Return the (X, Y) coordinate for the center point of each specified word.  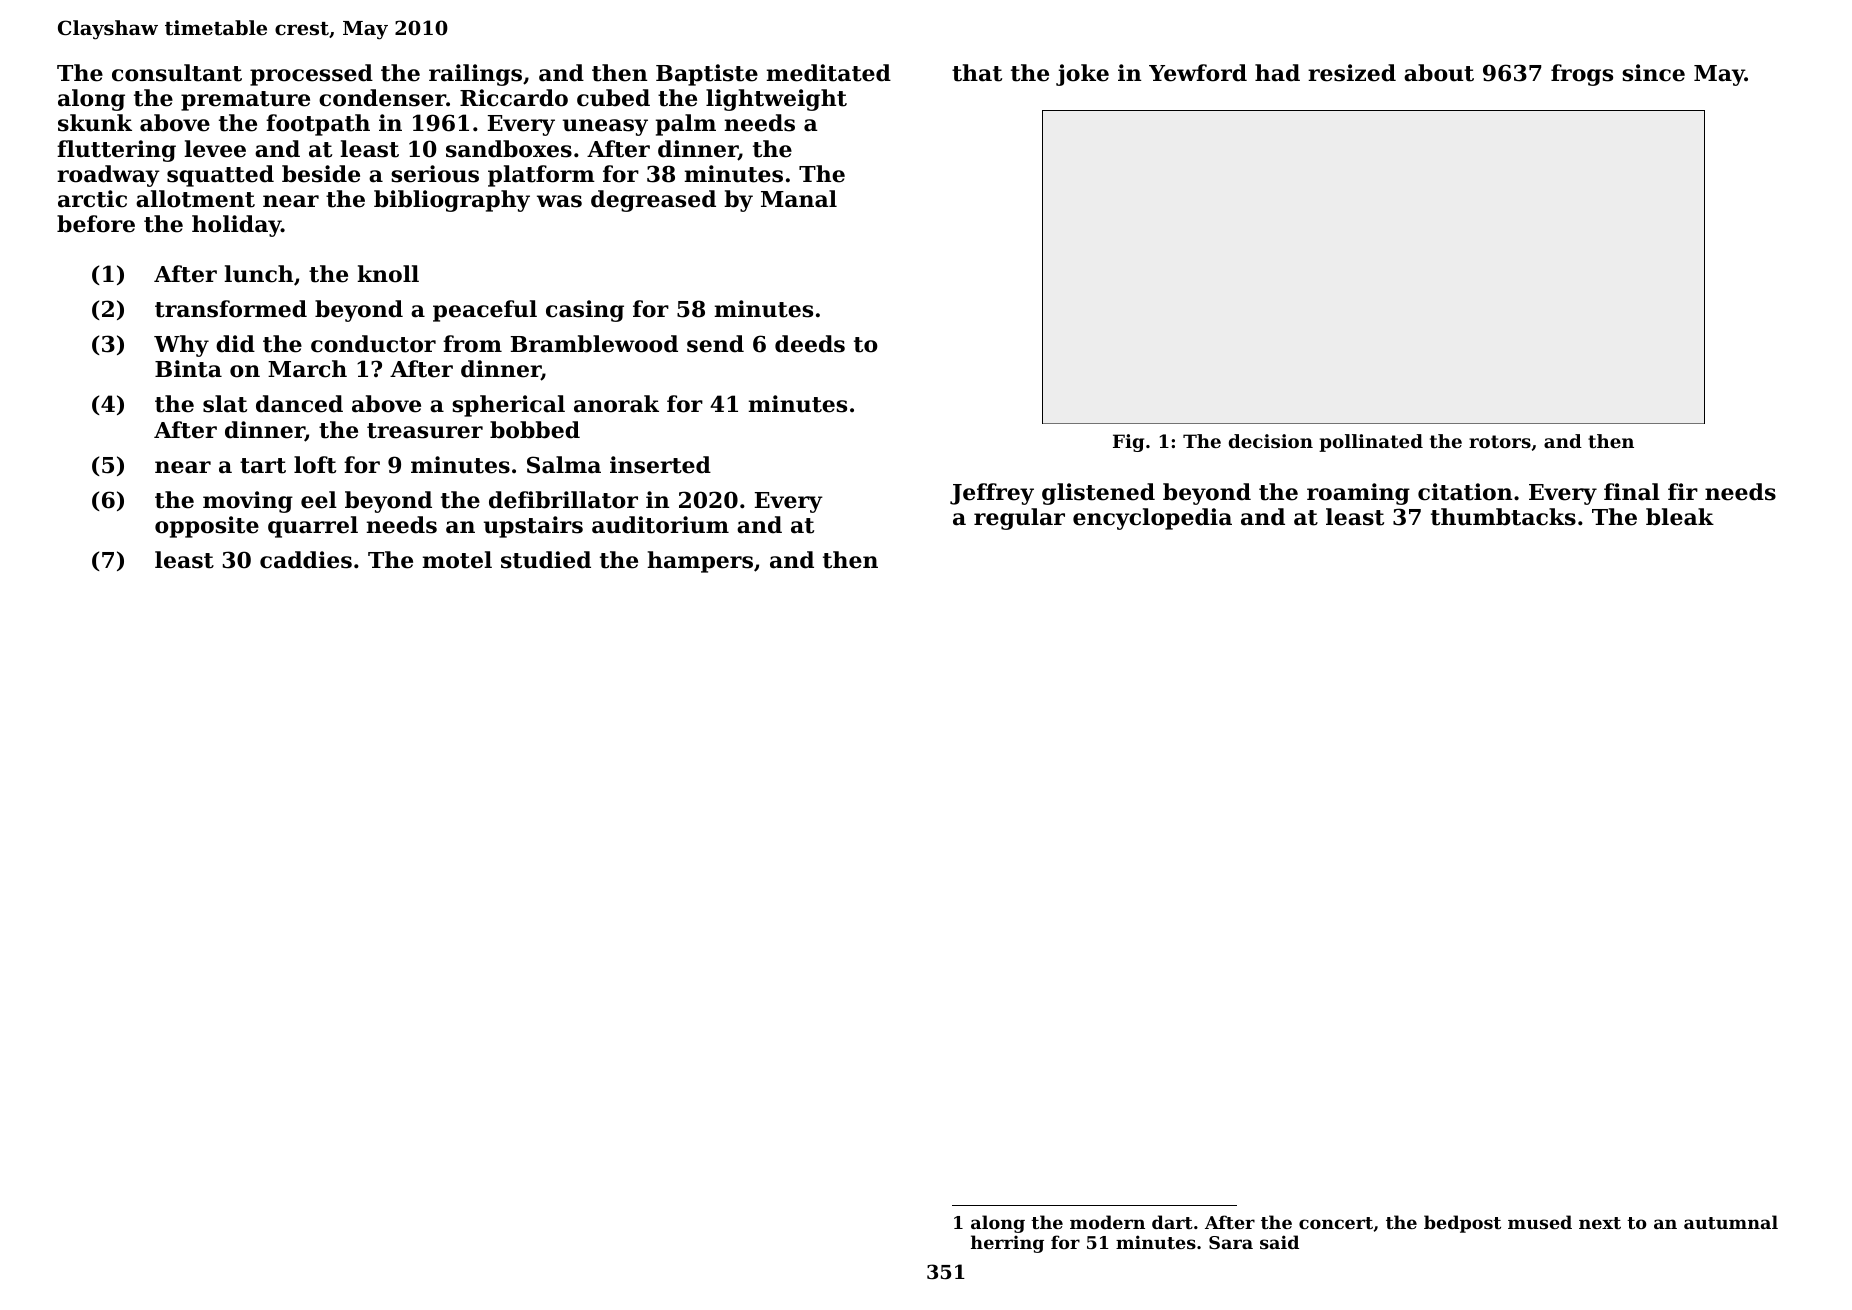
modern (1107, 1222)
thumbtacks (1503, 517)
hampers (700, 562)
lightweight (776, 100)
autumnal (1731, 1222)
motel (457, 560)
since (1653, 73)
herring (1007, 1244)
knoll (388, 274)
